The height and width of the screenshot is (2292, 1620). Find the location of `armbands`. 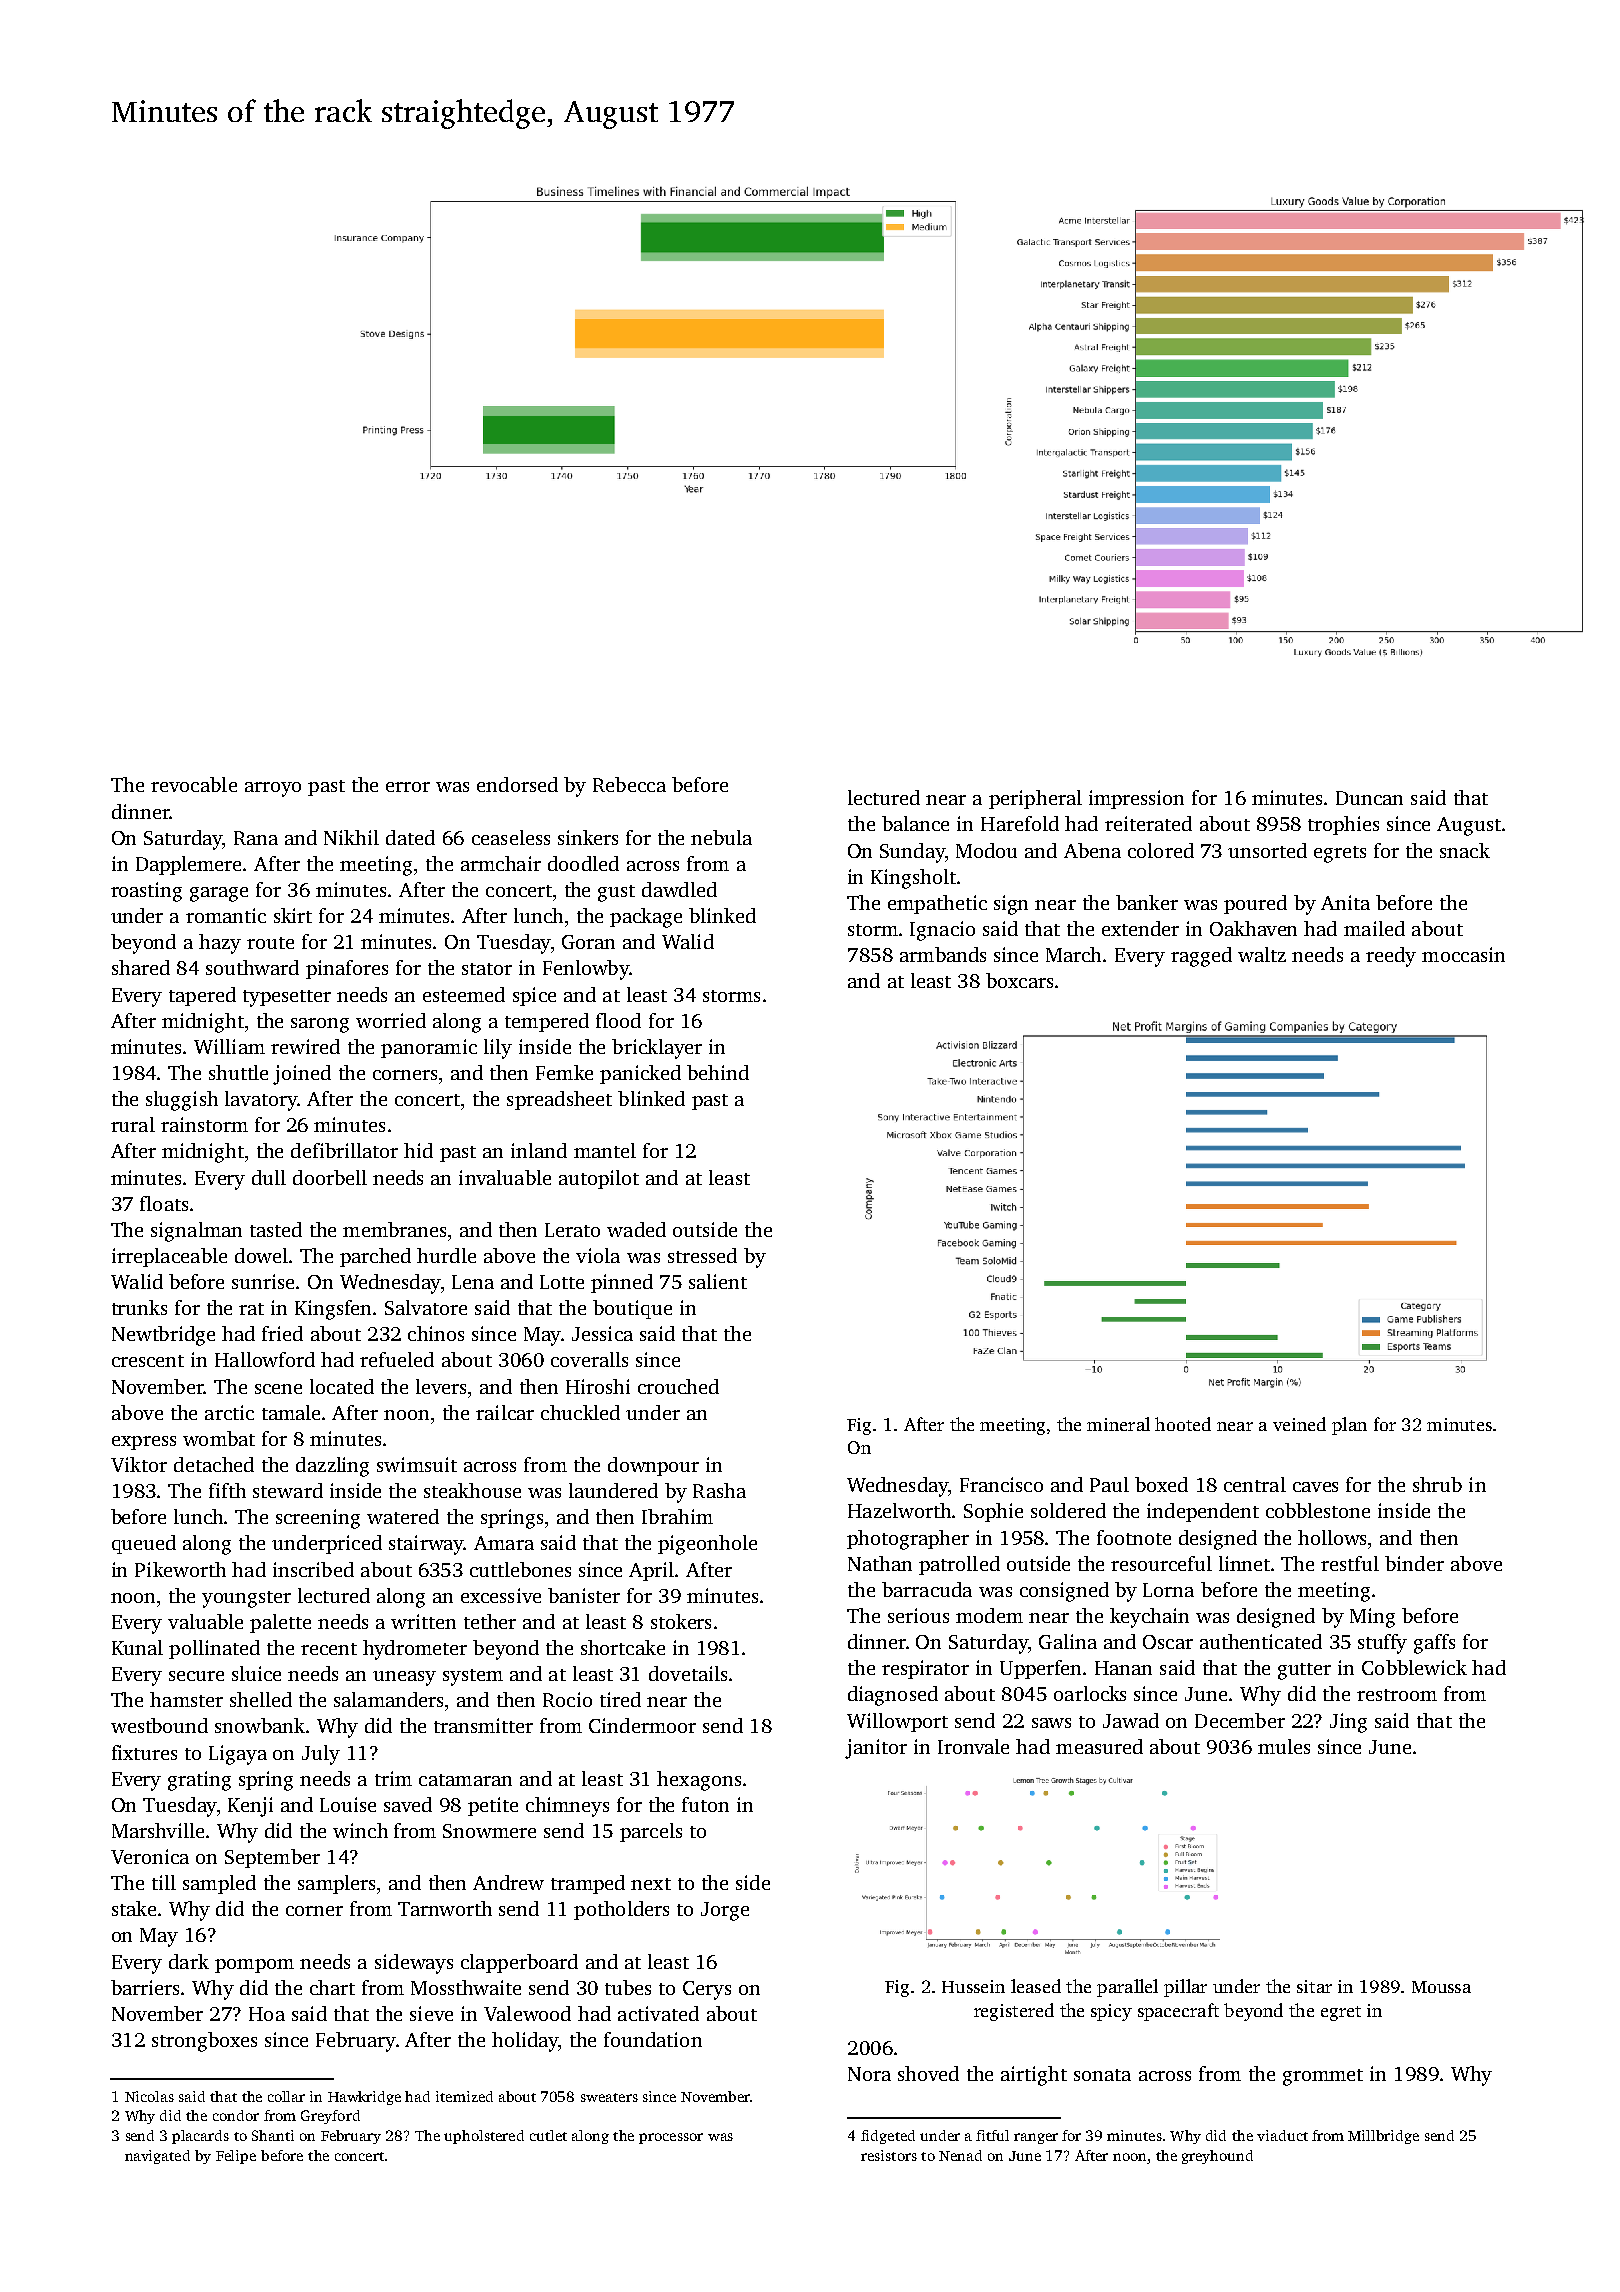

armbands is located at coordinates (943, 954).
